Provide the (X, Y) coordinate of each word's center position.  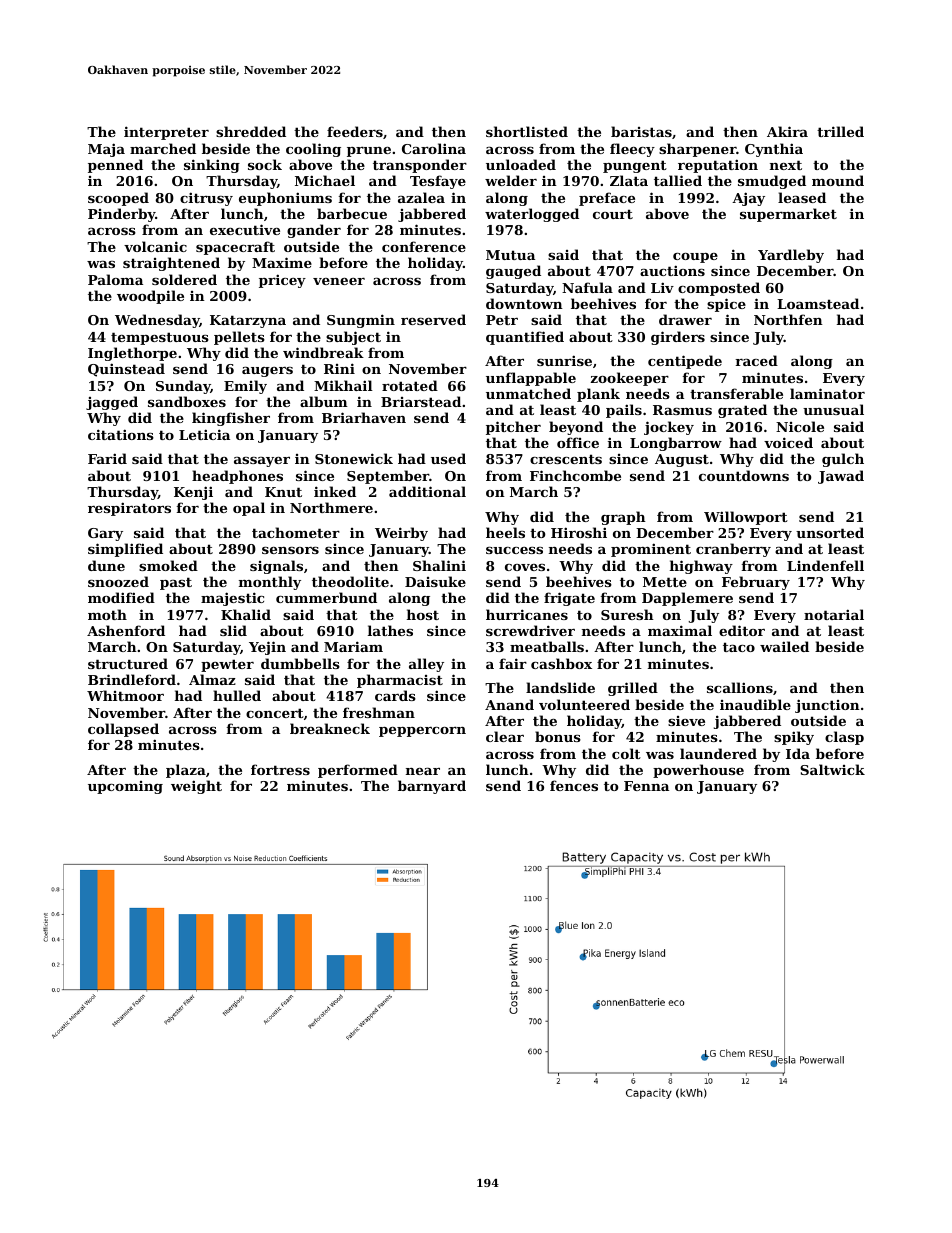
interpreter (166, 133)
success (514, 550)
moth (107, 614)
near (423, 771)
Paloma (115, 279)
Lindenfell (825, 565)
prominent (651, 550)
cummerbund (326, 597)
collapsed (123, 730)
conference (424, 246)
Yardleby (791, 256)
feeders (355, 131)
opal (249, 509)
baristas (641, 131)
